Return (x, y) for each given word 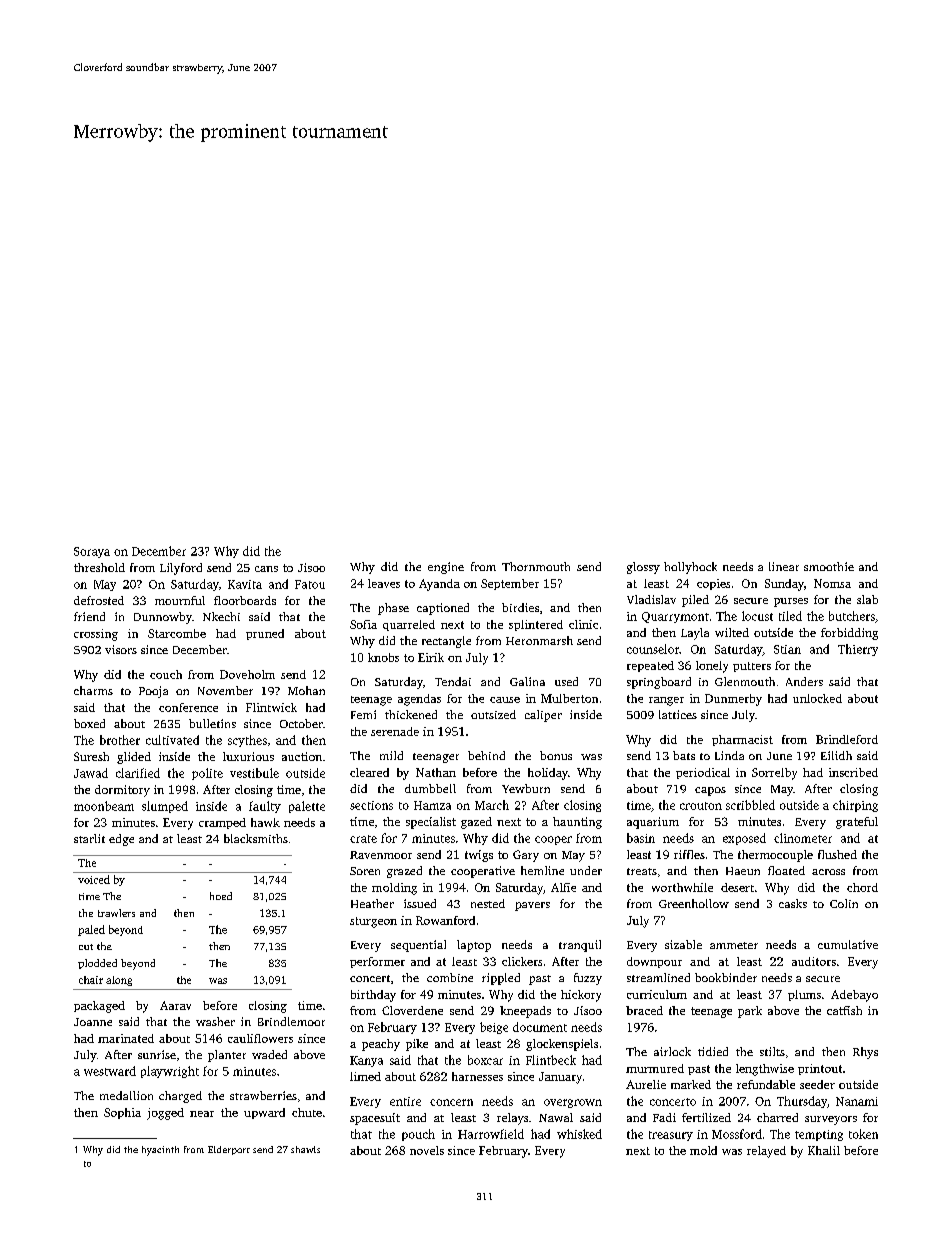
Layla (695, 634)
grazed (404, 872)
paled (91, 930)
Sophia (122, 1113)
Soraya (92, 552)
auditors (814, 961)
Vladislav (651, 599)
